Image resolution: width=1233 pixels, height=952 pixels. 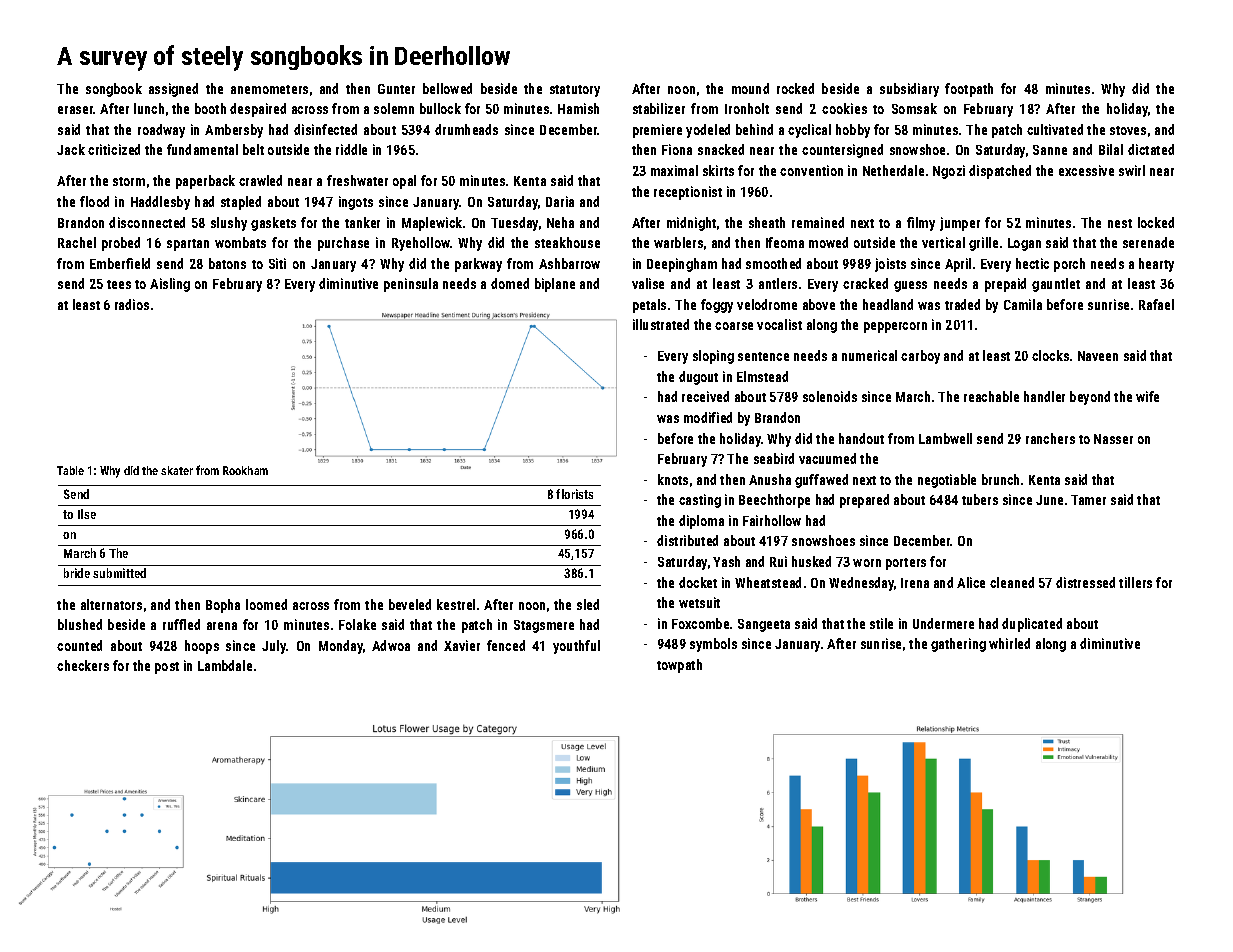 I want to click on radios, so click(x=132, y=304).
